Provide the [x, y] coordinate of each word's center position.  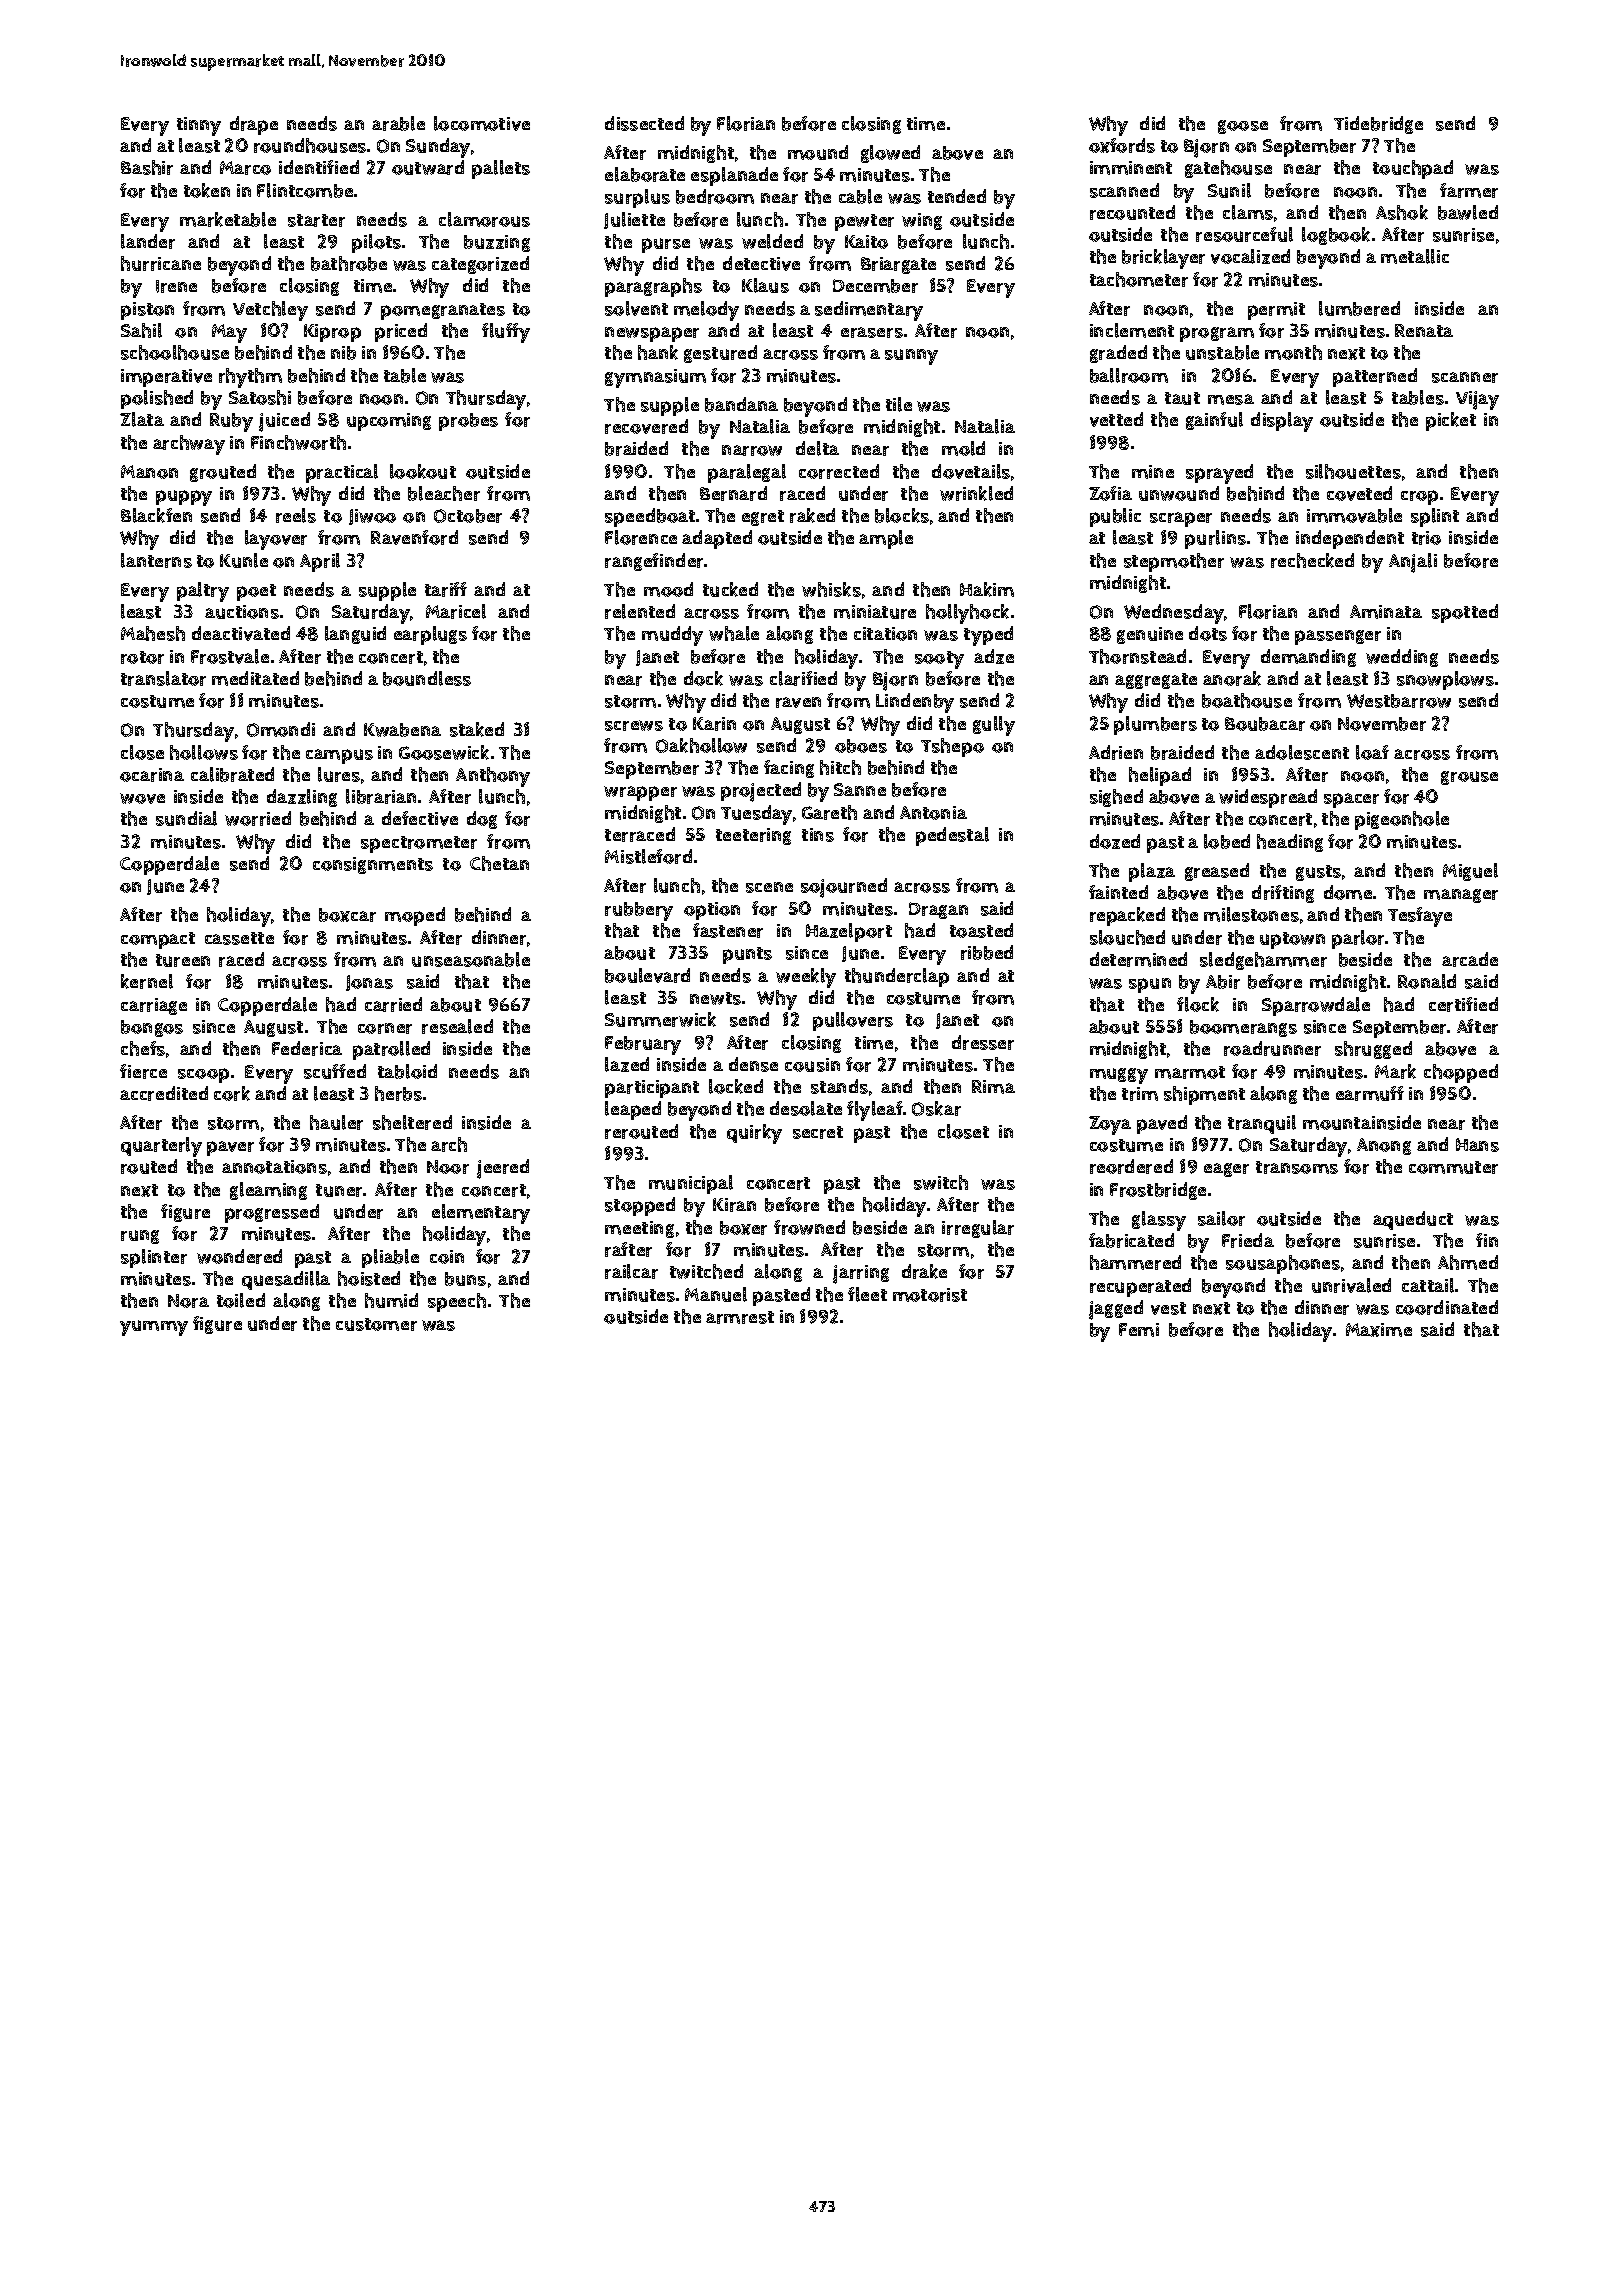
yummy [154, 1328]
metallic [1415, 256]
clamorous [484, 219]
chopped [1461, 1073]
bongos [152, 1028]
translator [163, 678]
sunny [911, 357]
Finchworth [298, 442]
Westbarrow [1399, 701]
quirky [754, 1134]
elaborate [645, 174]
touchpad [1413, 169]
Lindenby [915, 703]
